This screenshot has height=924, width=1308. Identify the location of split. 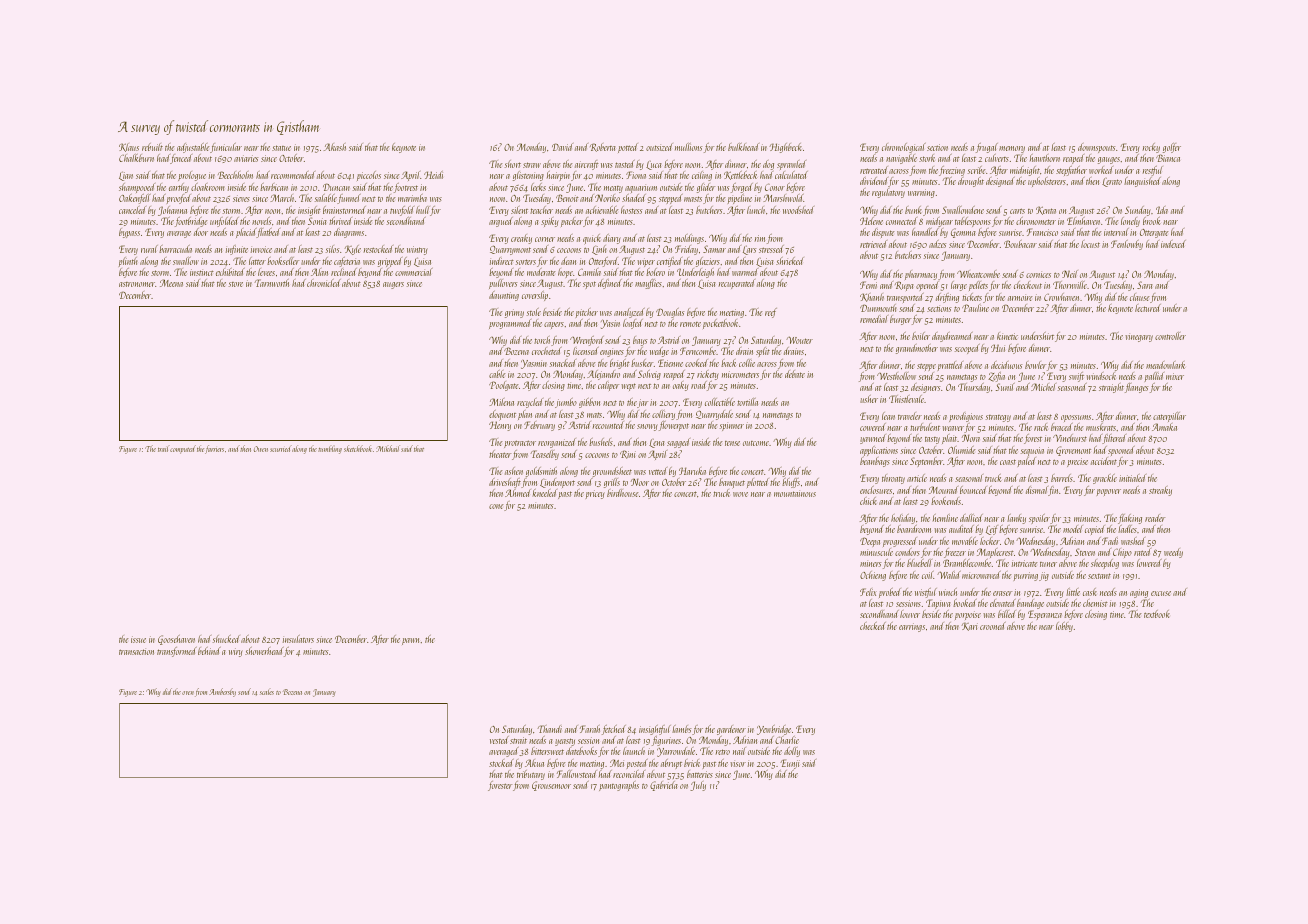
(763, 352).
